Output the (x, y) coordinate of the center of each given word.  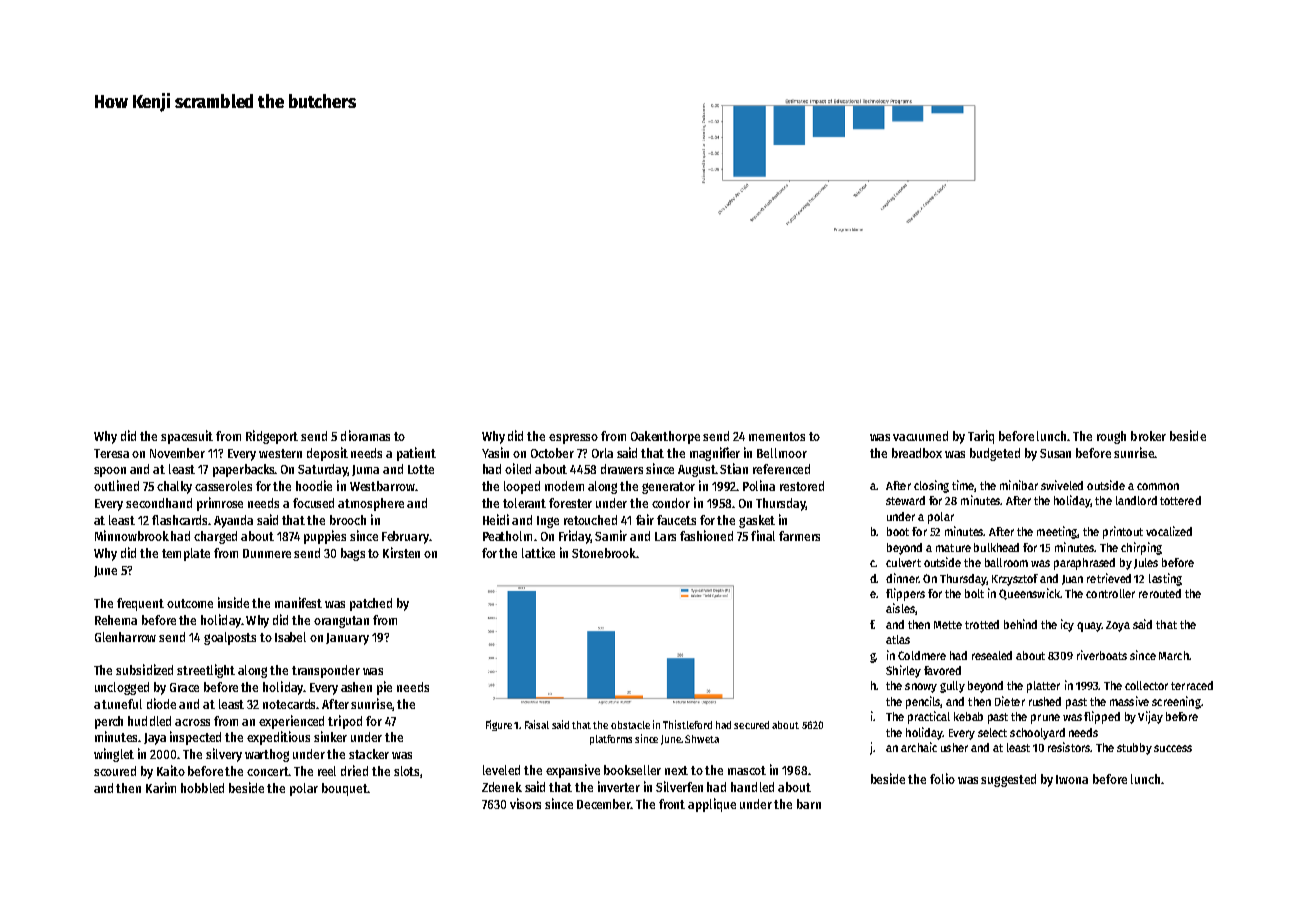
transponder (326, 671)
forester (570, 503)
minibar (1019, 485)
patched (371, 604)
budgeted (995, 454)
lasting (1165, 579)
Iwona (1072, 779)
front (672, 804)
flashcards (179, 520)
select (992, 732)
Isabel (290, 637)
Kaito (171, 770)
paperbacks (244, 470)
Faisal (537, 724)
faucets (676, 520)
